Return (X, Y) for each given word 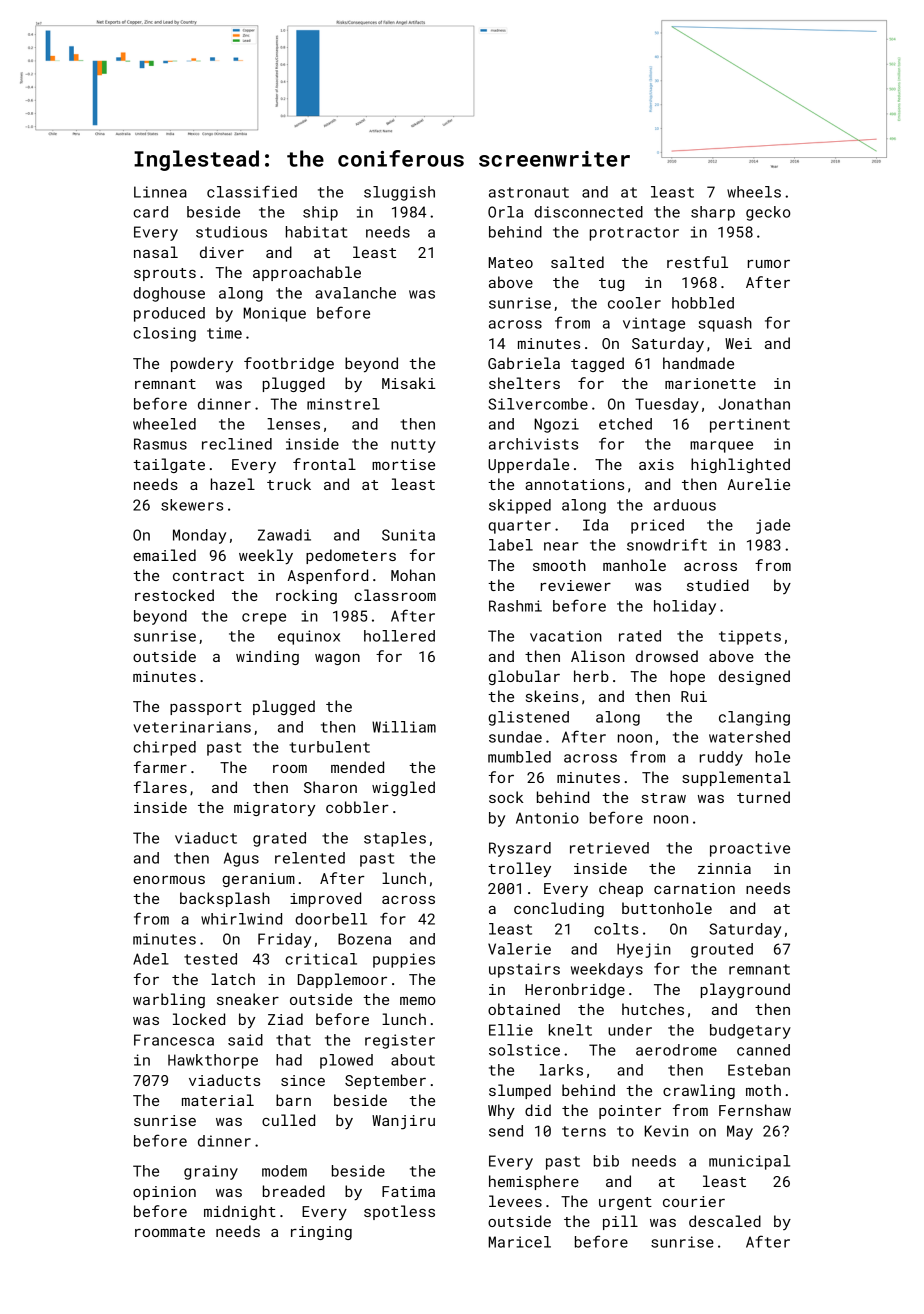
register (400, 1041)
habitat (317, 232)
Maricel (519, 1242)
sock (506, 797)
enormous (169, 880)
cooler (634, 303)
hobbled (703, 303)
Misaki (409, 383)
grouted (722, 950)
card (150, 212)
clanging (754, 718)
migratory (274, 809)
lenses (293, 424)
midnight (240, 1212)
